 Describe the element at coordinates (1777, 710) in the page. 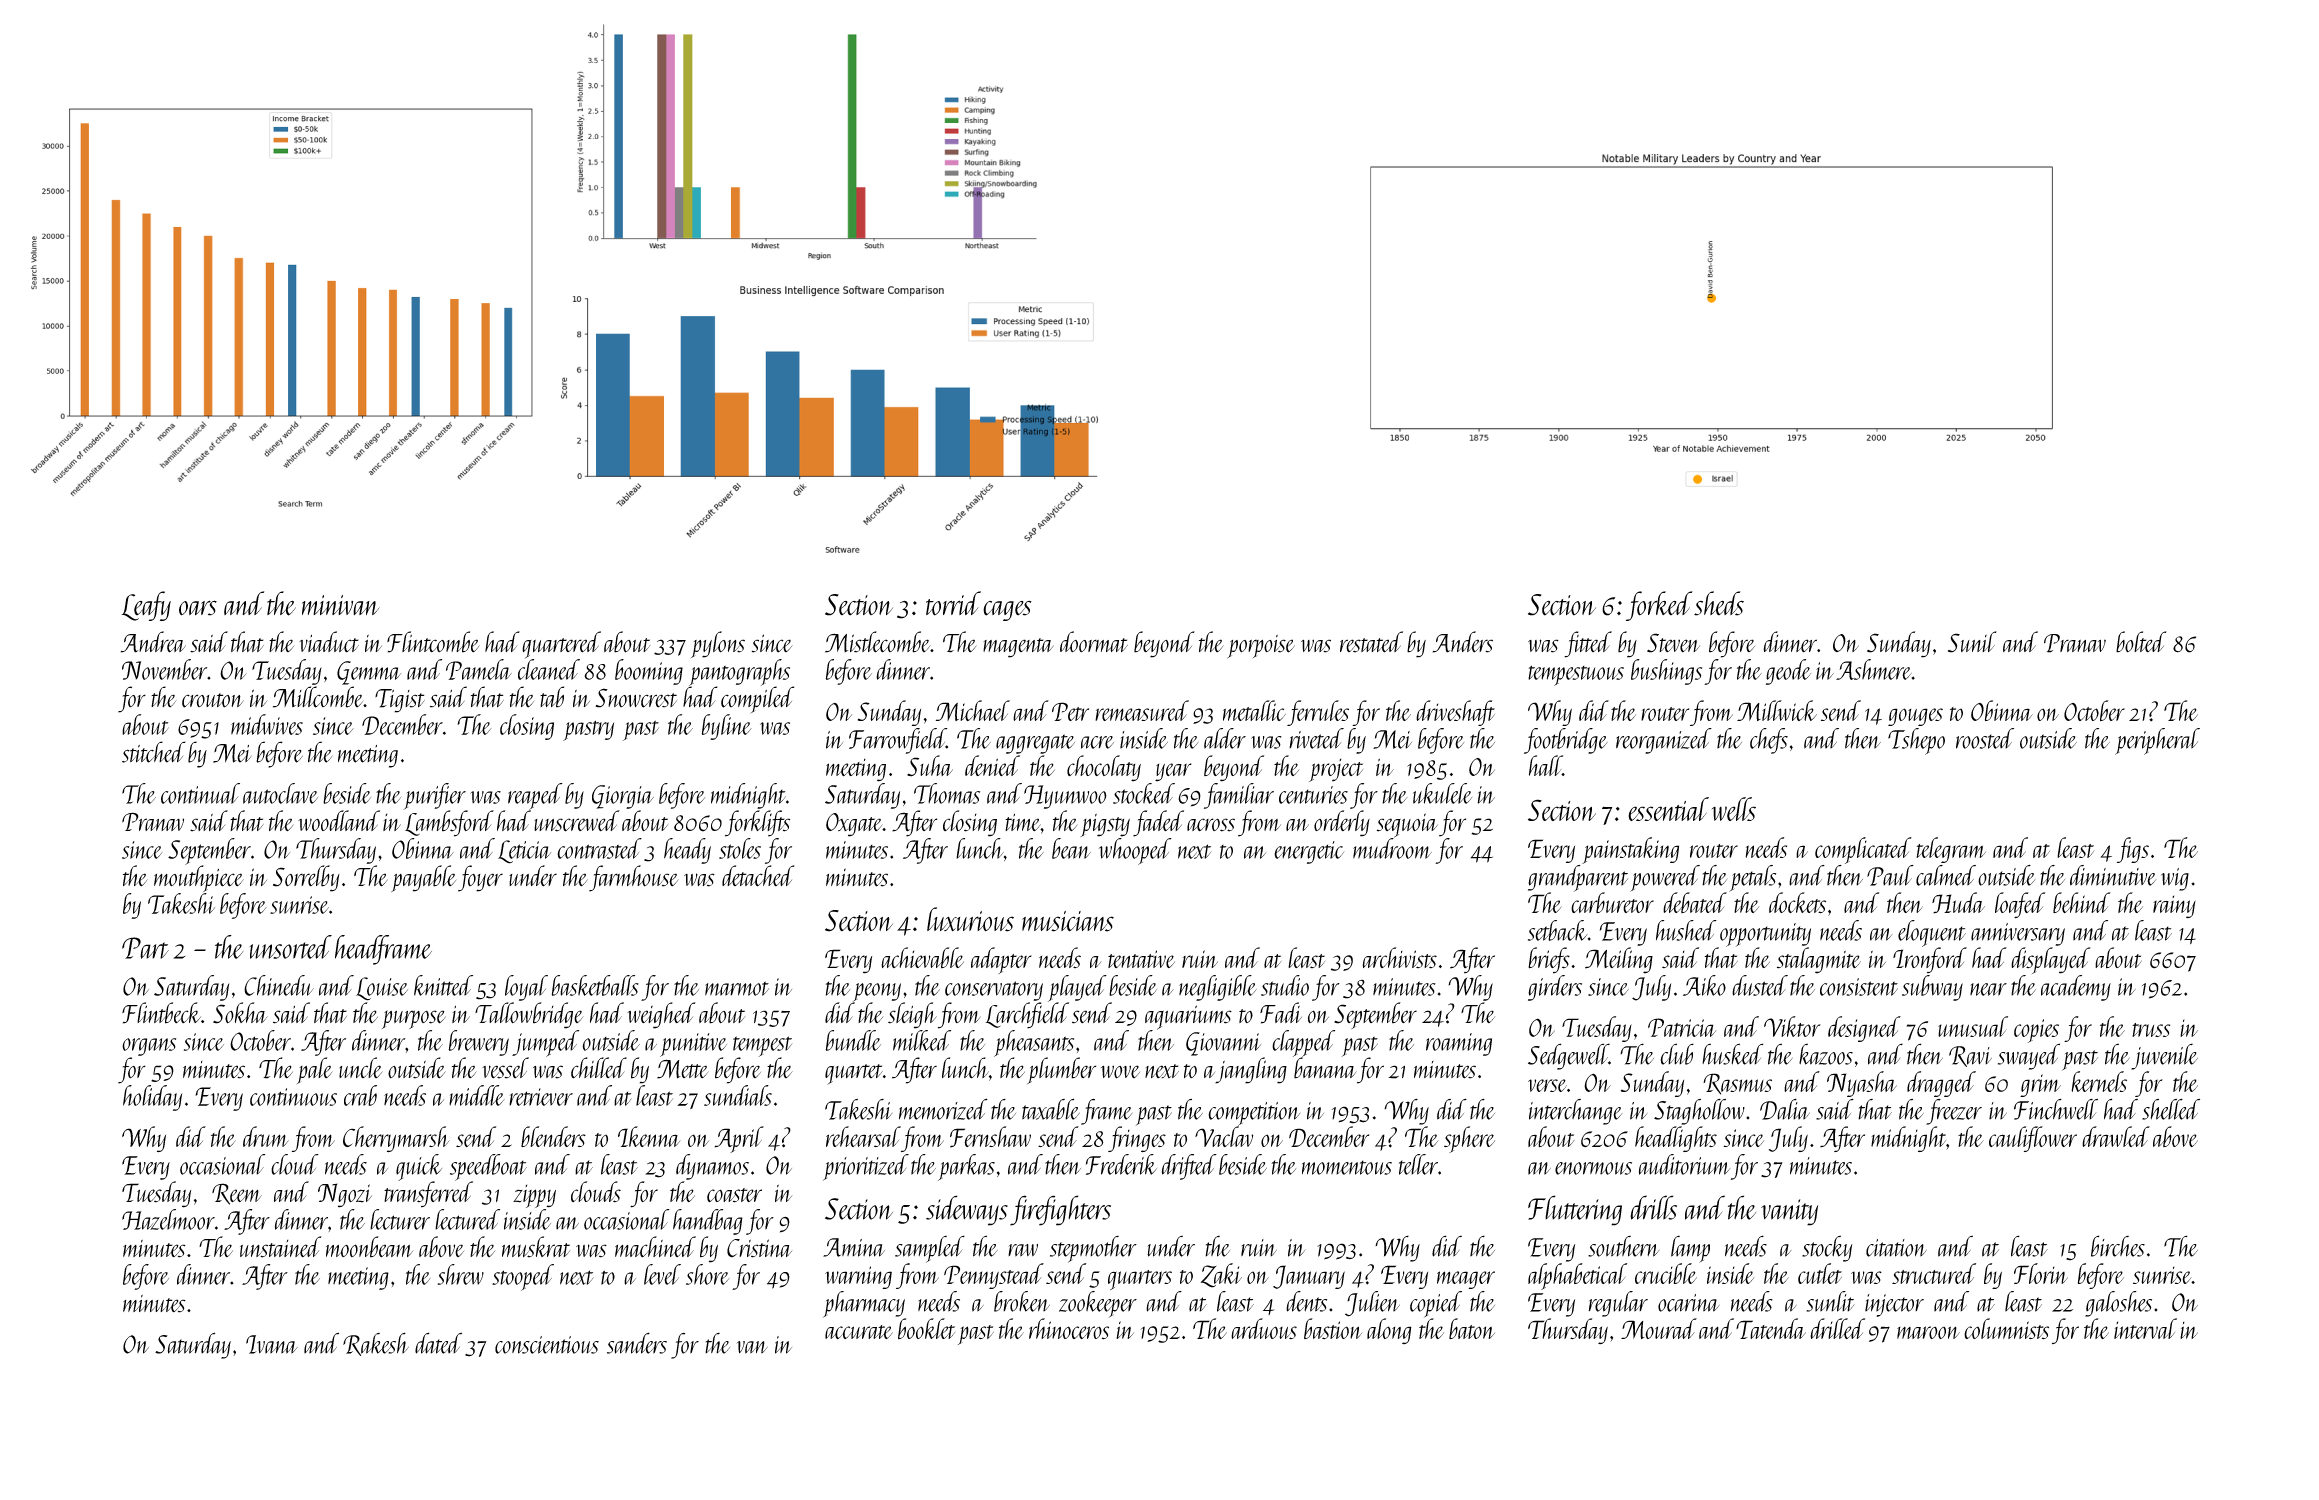

I see `Millwick` at that location.
